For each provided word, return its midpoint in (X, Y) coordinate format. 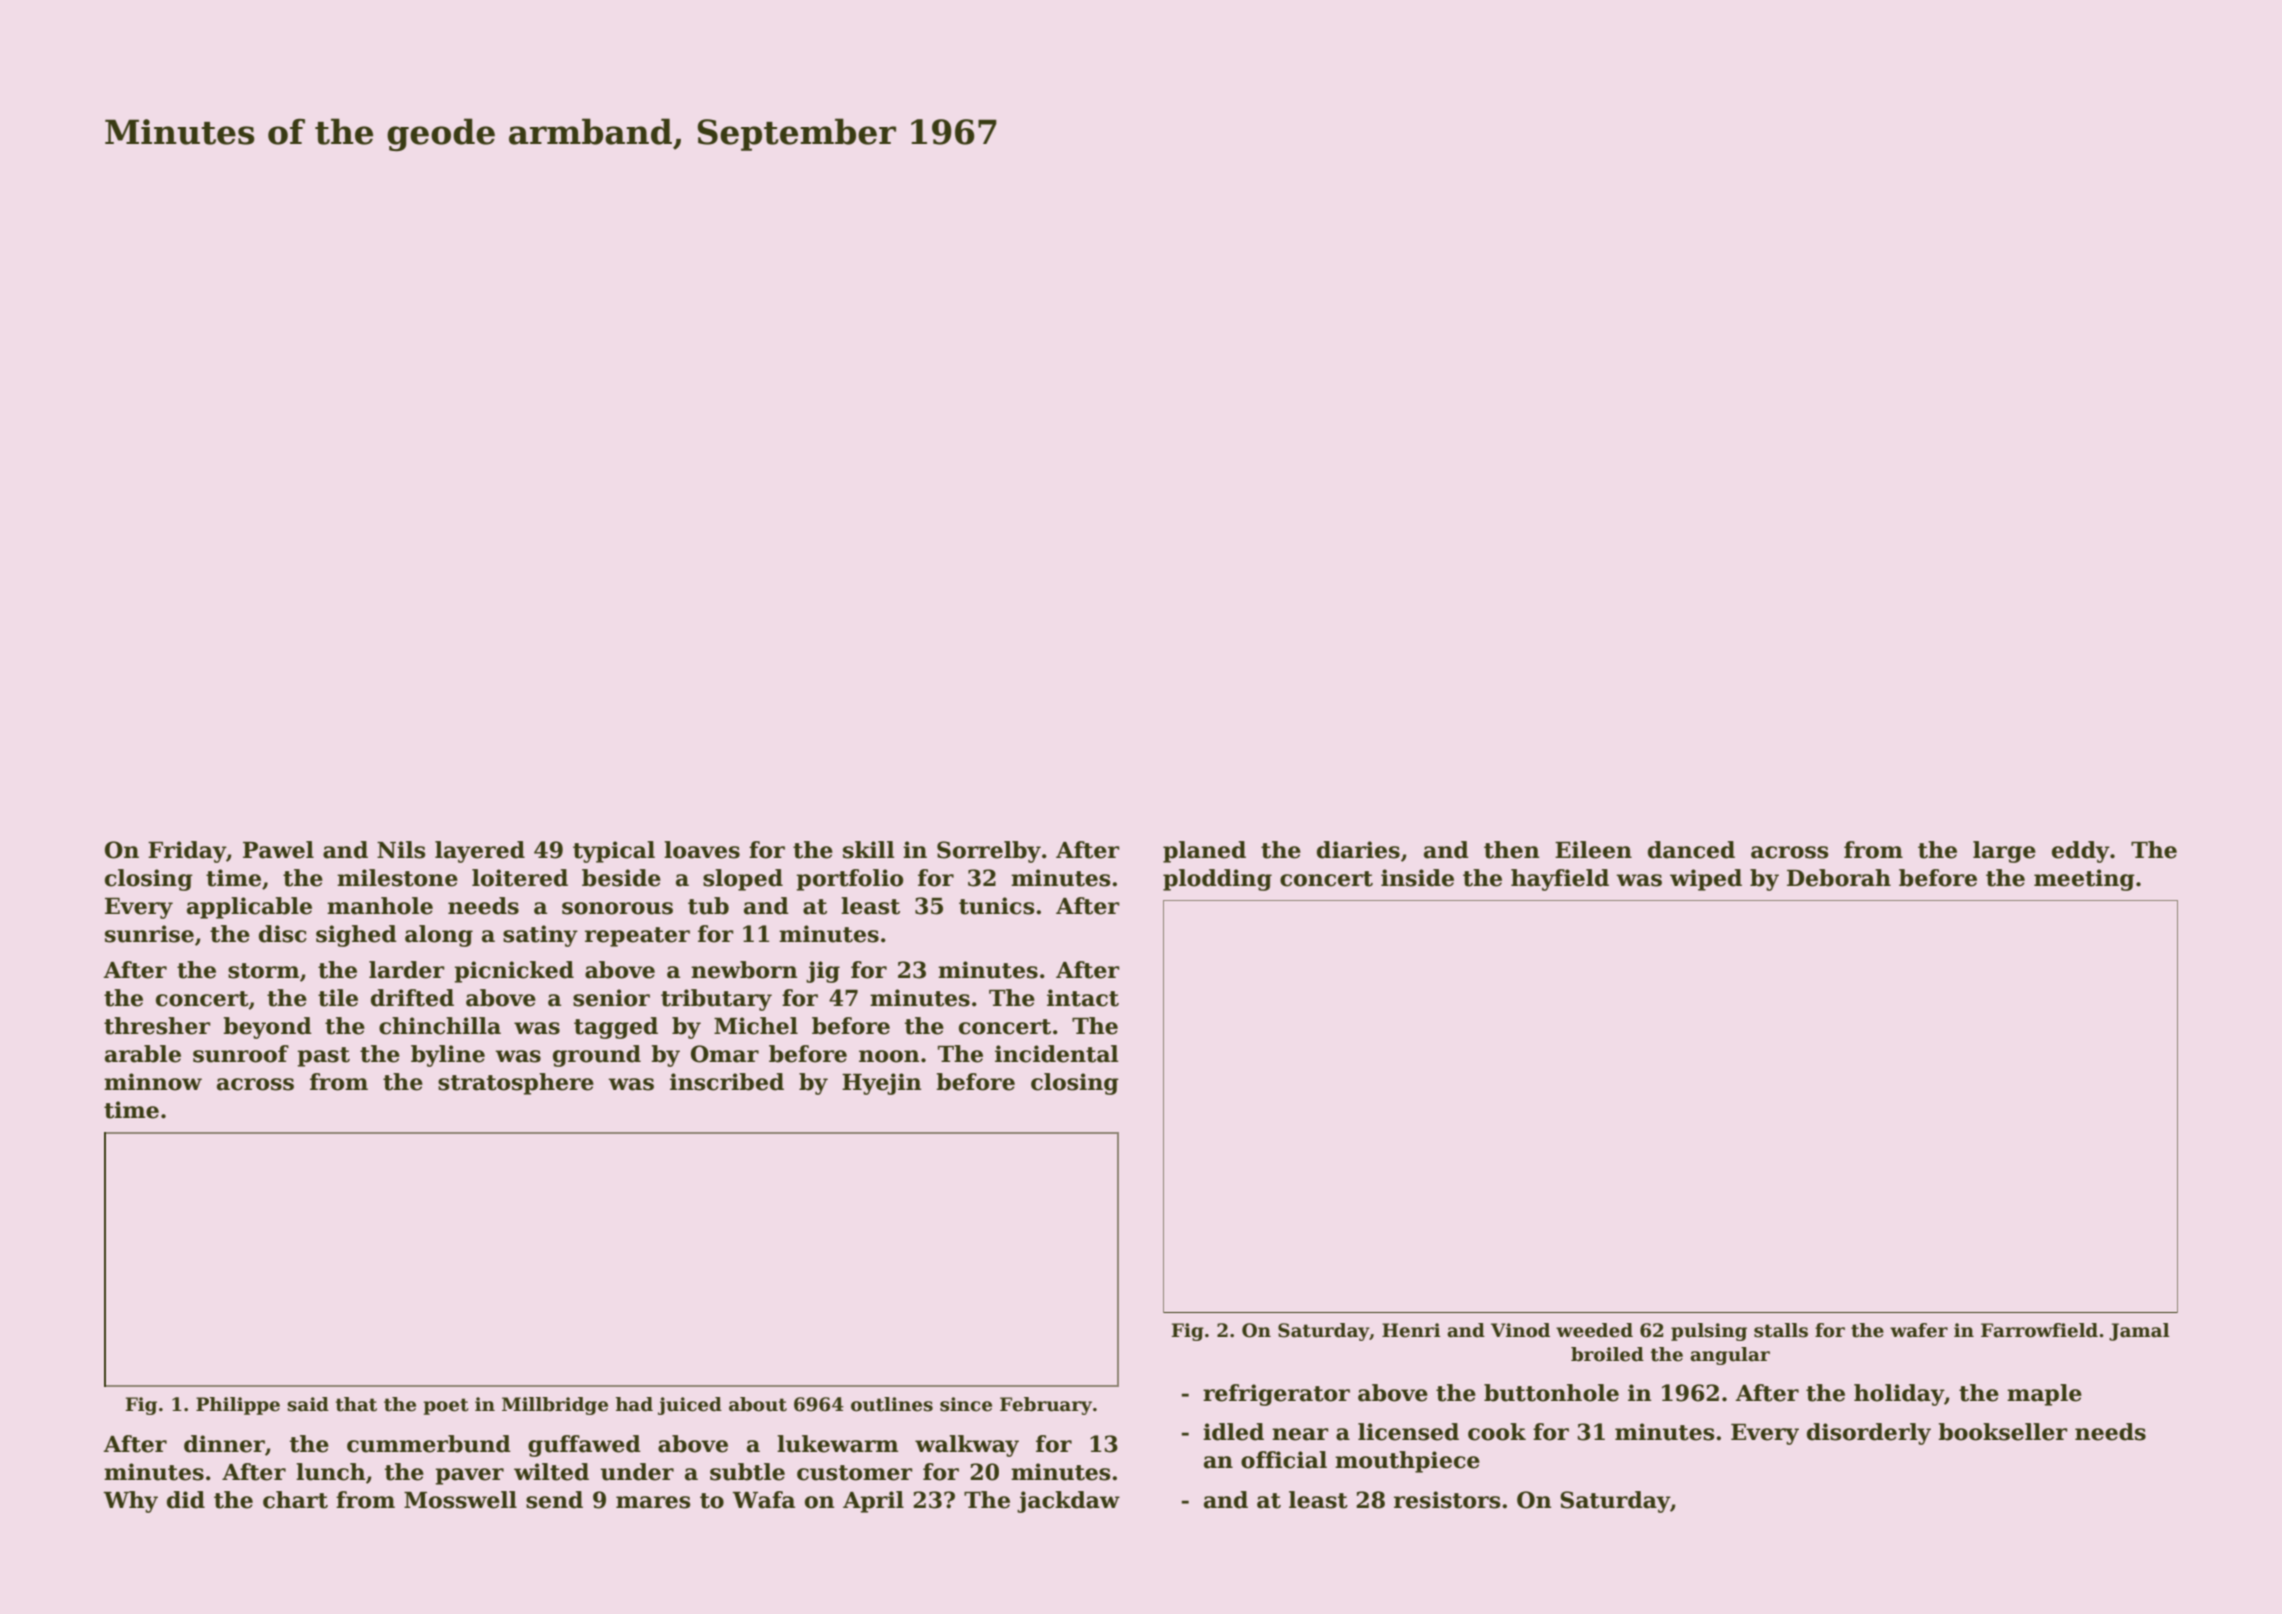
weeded (1594, 1330)
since (966, 1404)
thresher (157, 1026)
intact (1083, 998)
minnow (153, 1082)
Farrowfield (2039, 1330)
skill (869, 850)
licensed (1408, 1432)
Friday (187, 852)
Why (130, 1502)
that (356, 1404)
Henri (1411, 1330)
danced (1691, 850)
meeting (2084, 880)
